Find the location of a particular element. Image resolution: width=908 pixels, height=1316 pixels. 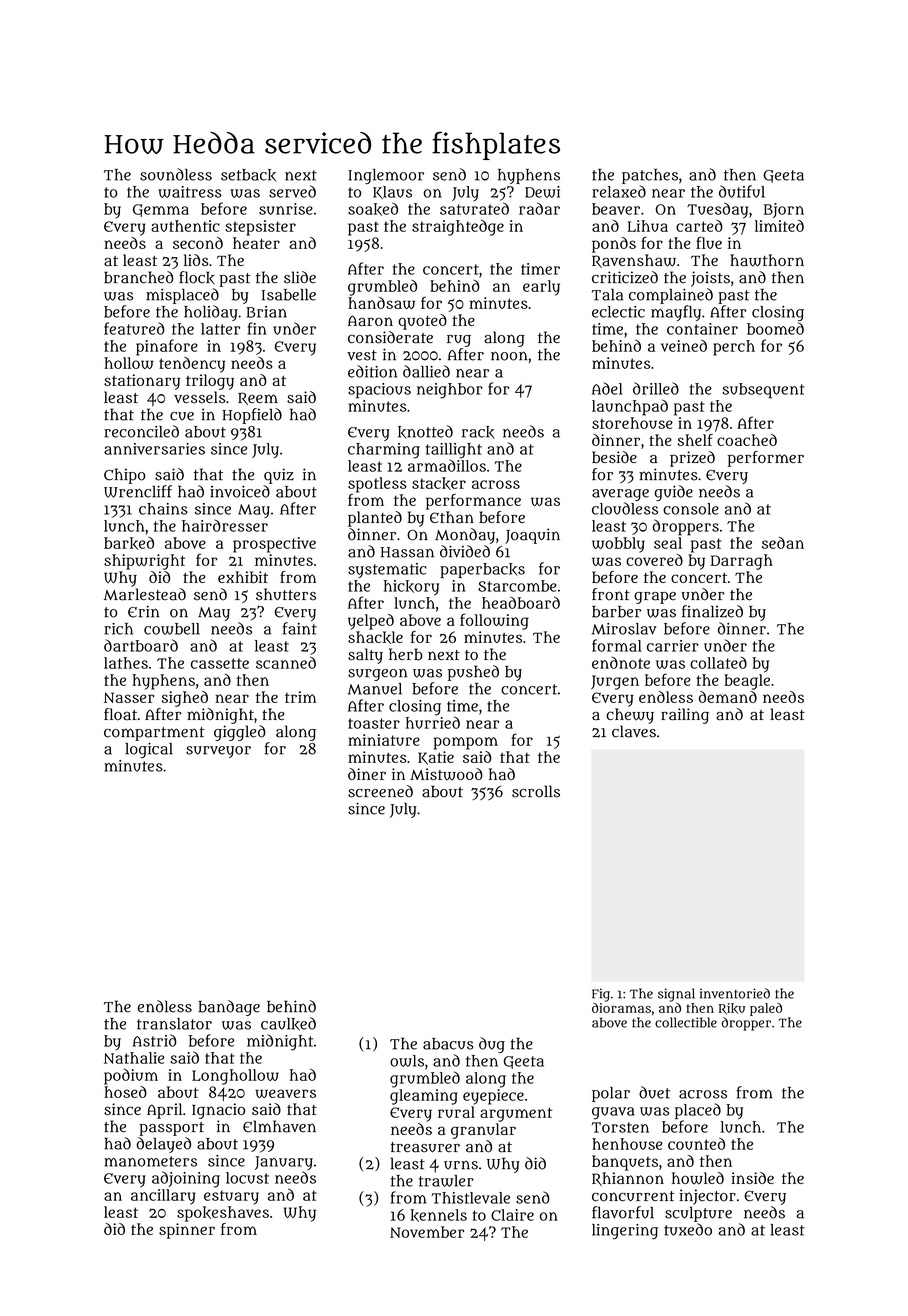

setback is located at coordinates (248, 175).
